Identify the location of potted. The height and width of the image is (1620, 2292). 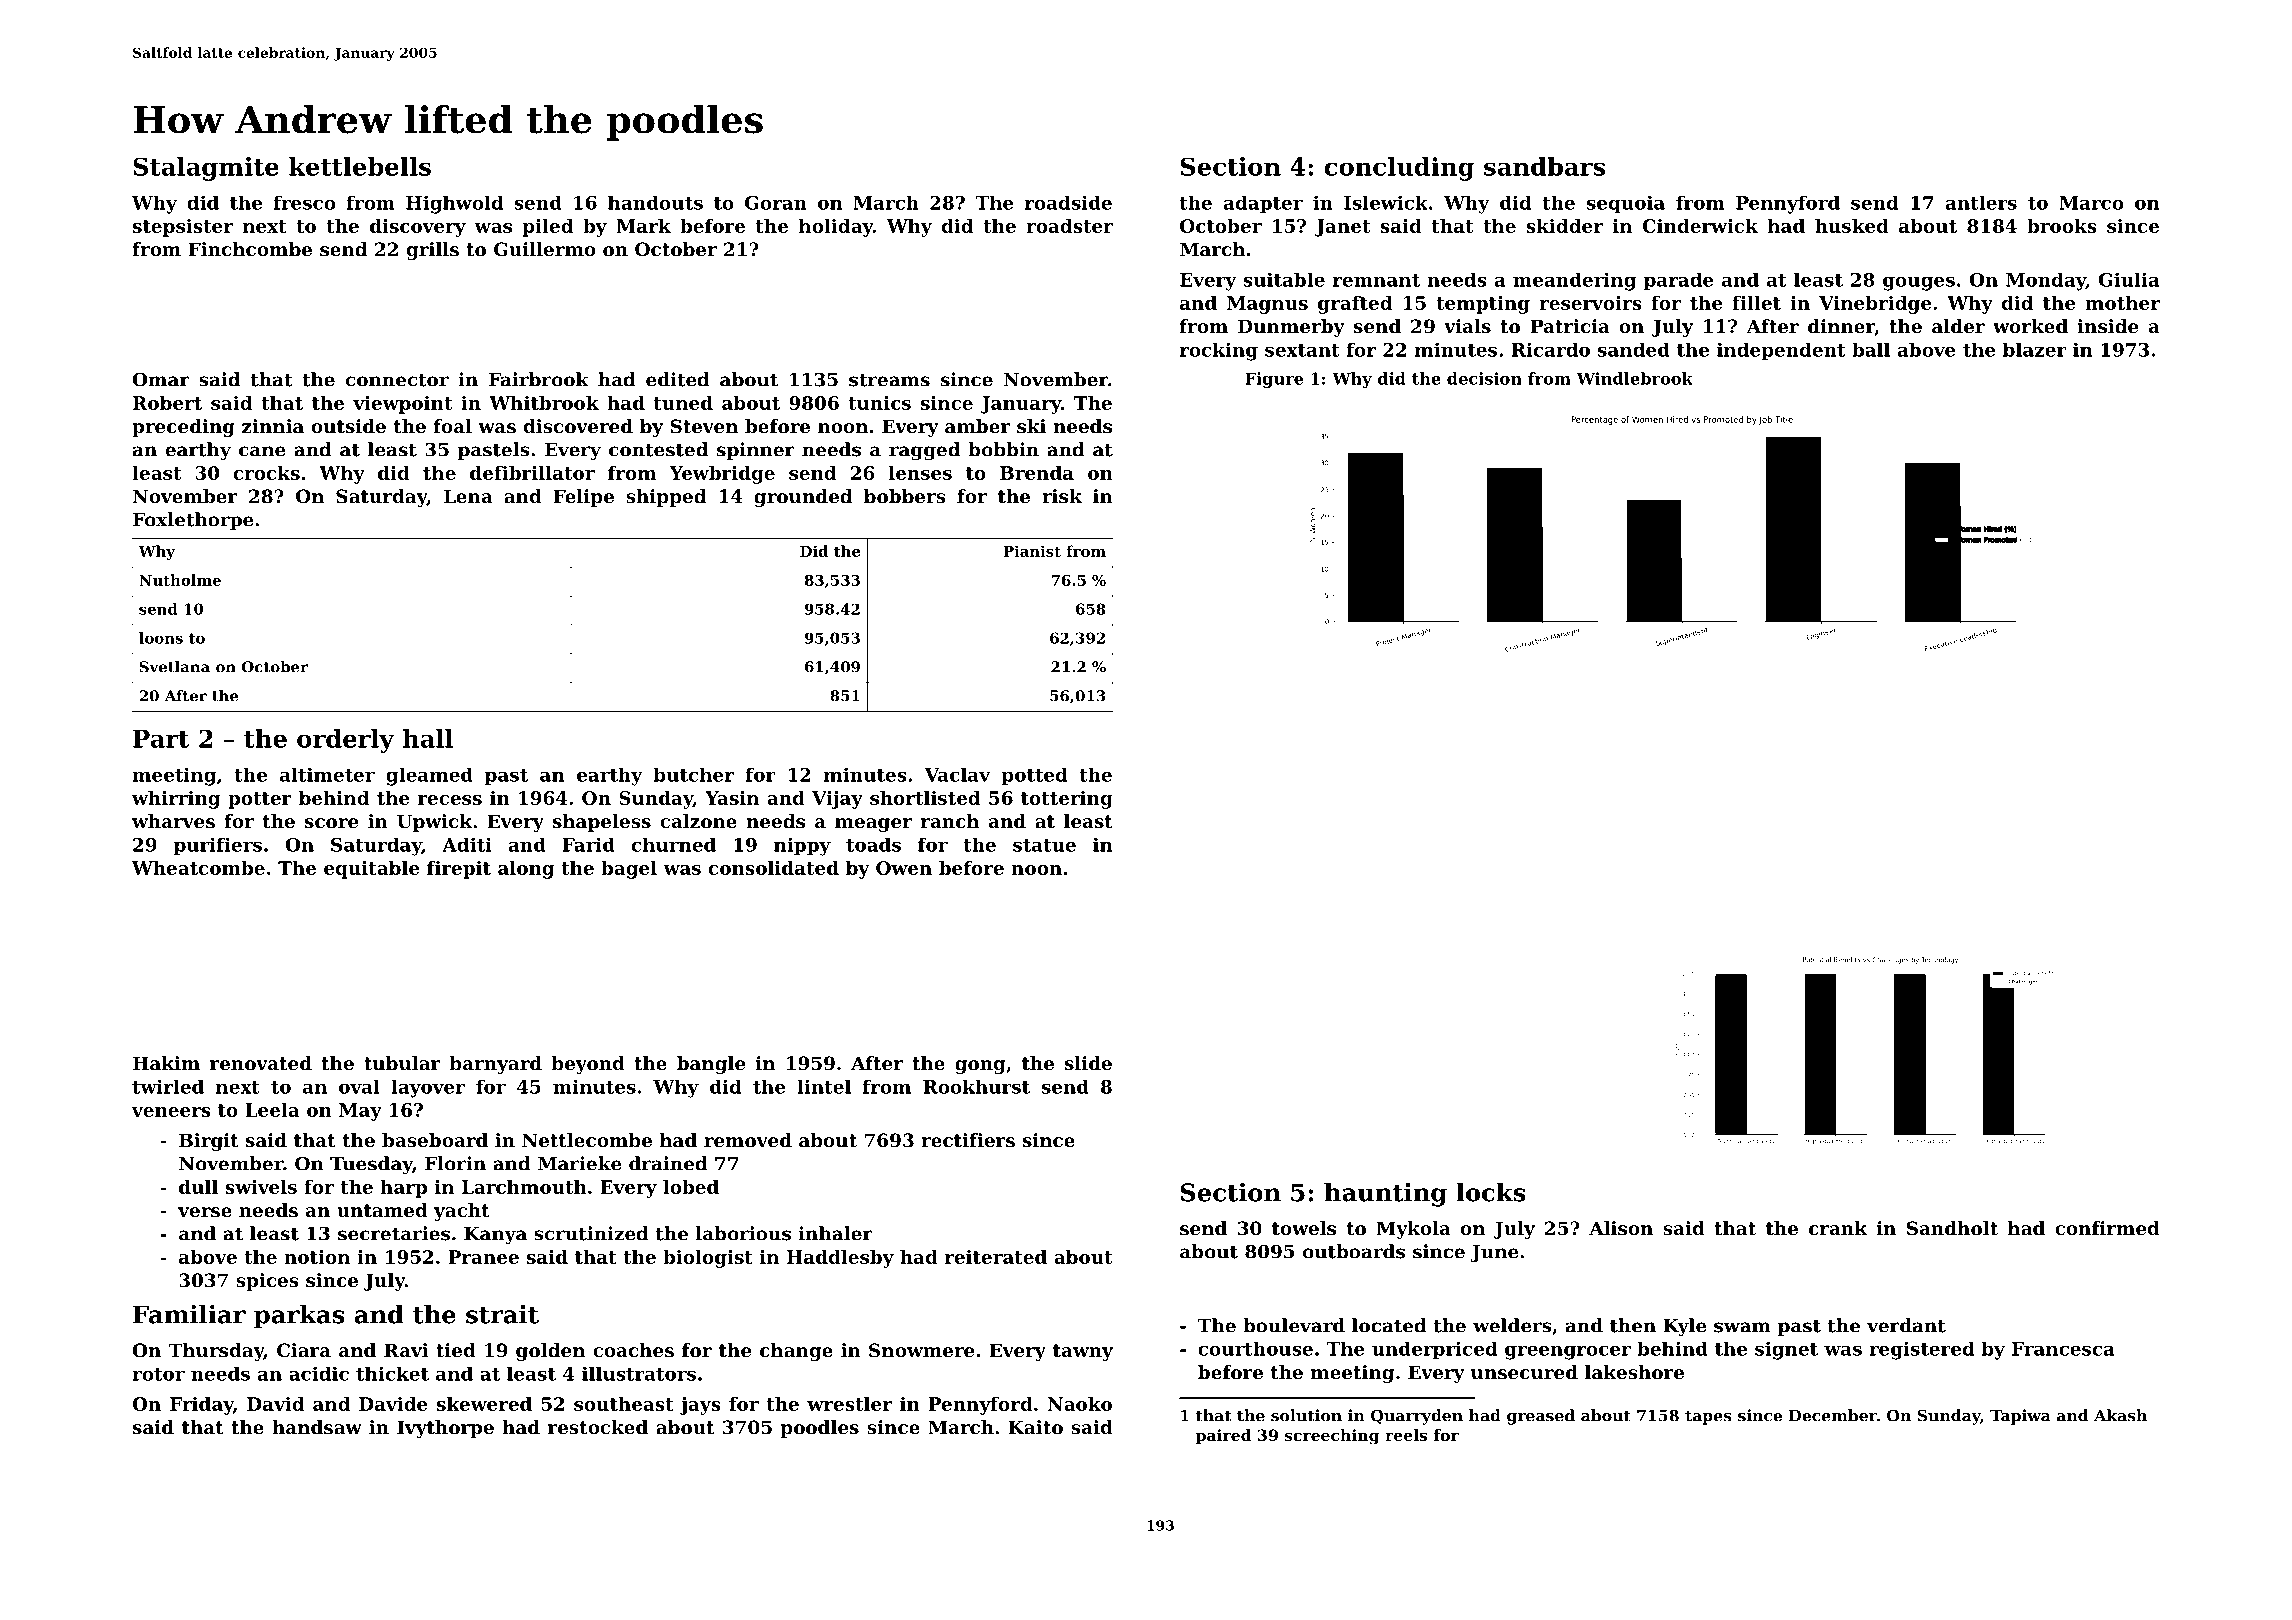
(1034, 776).
